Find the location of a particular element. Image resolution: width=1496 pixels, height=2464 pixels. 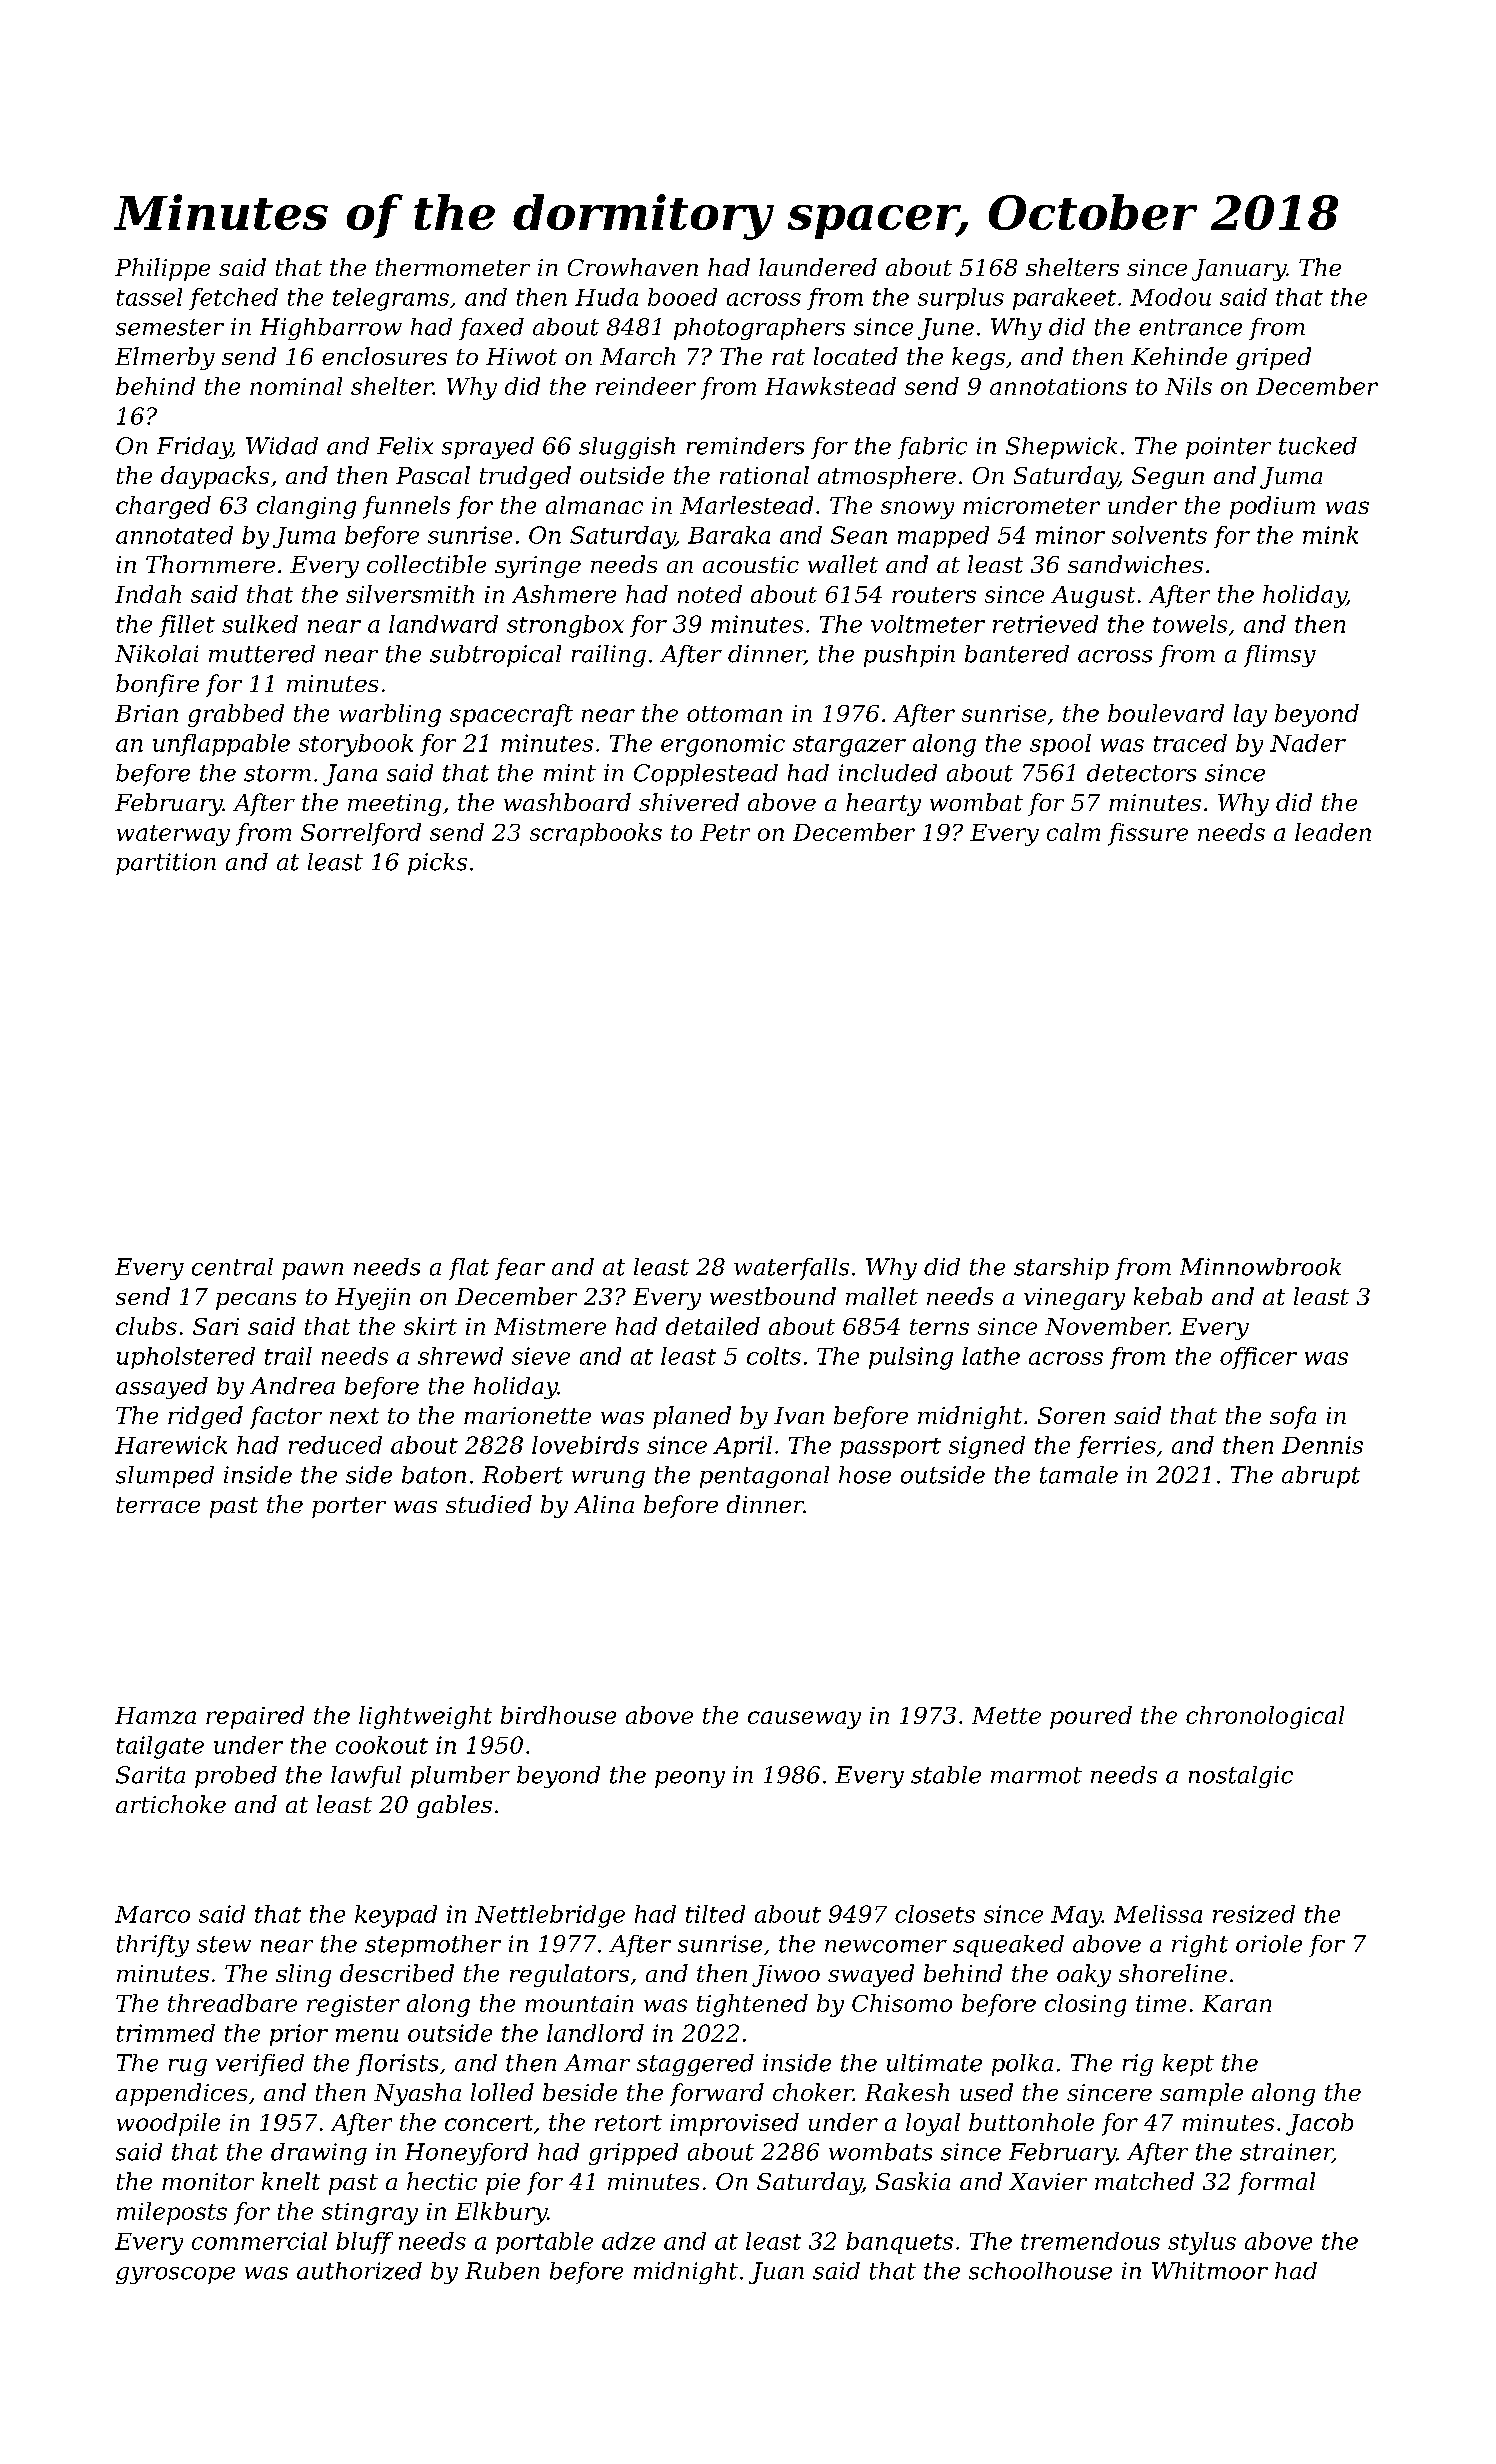

kebab is located at coordinates (1168, 1296).
